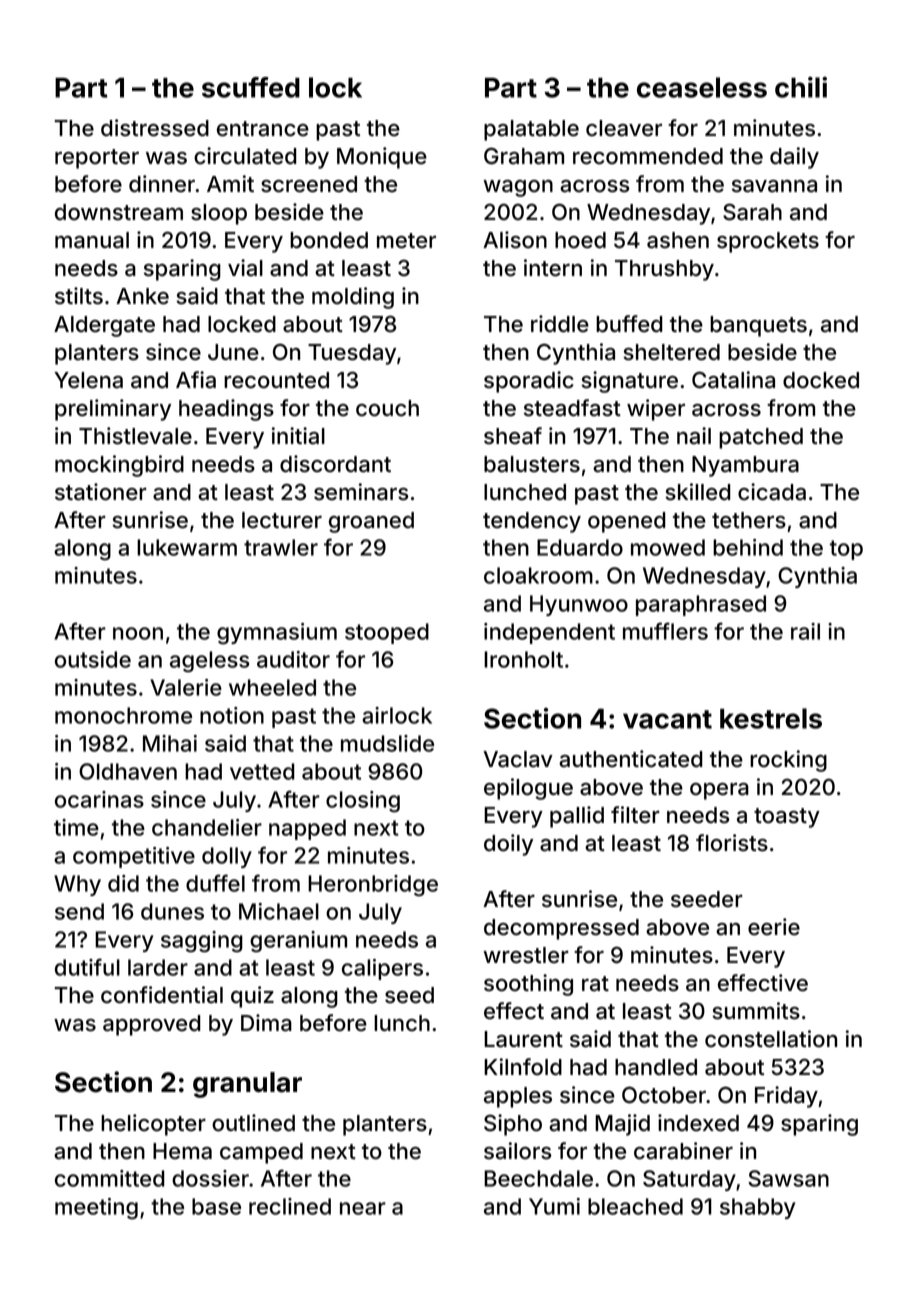  Describe the element at coordinates (554, 1206) in the screenshot. I see `Yumi` at that location.
